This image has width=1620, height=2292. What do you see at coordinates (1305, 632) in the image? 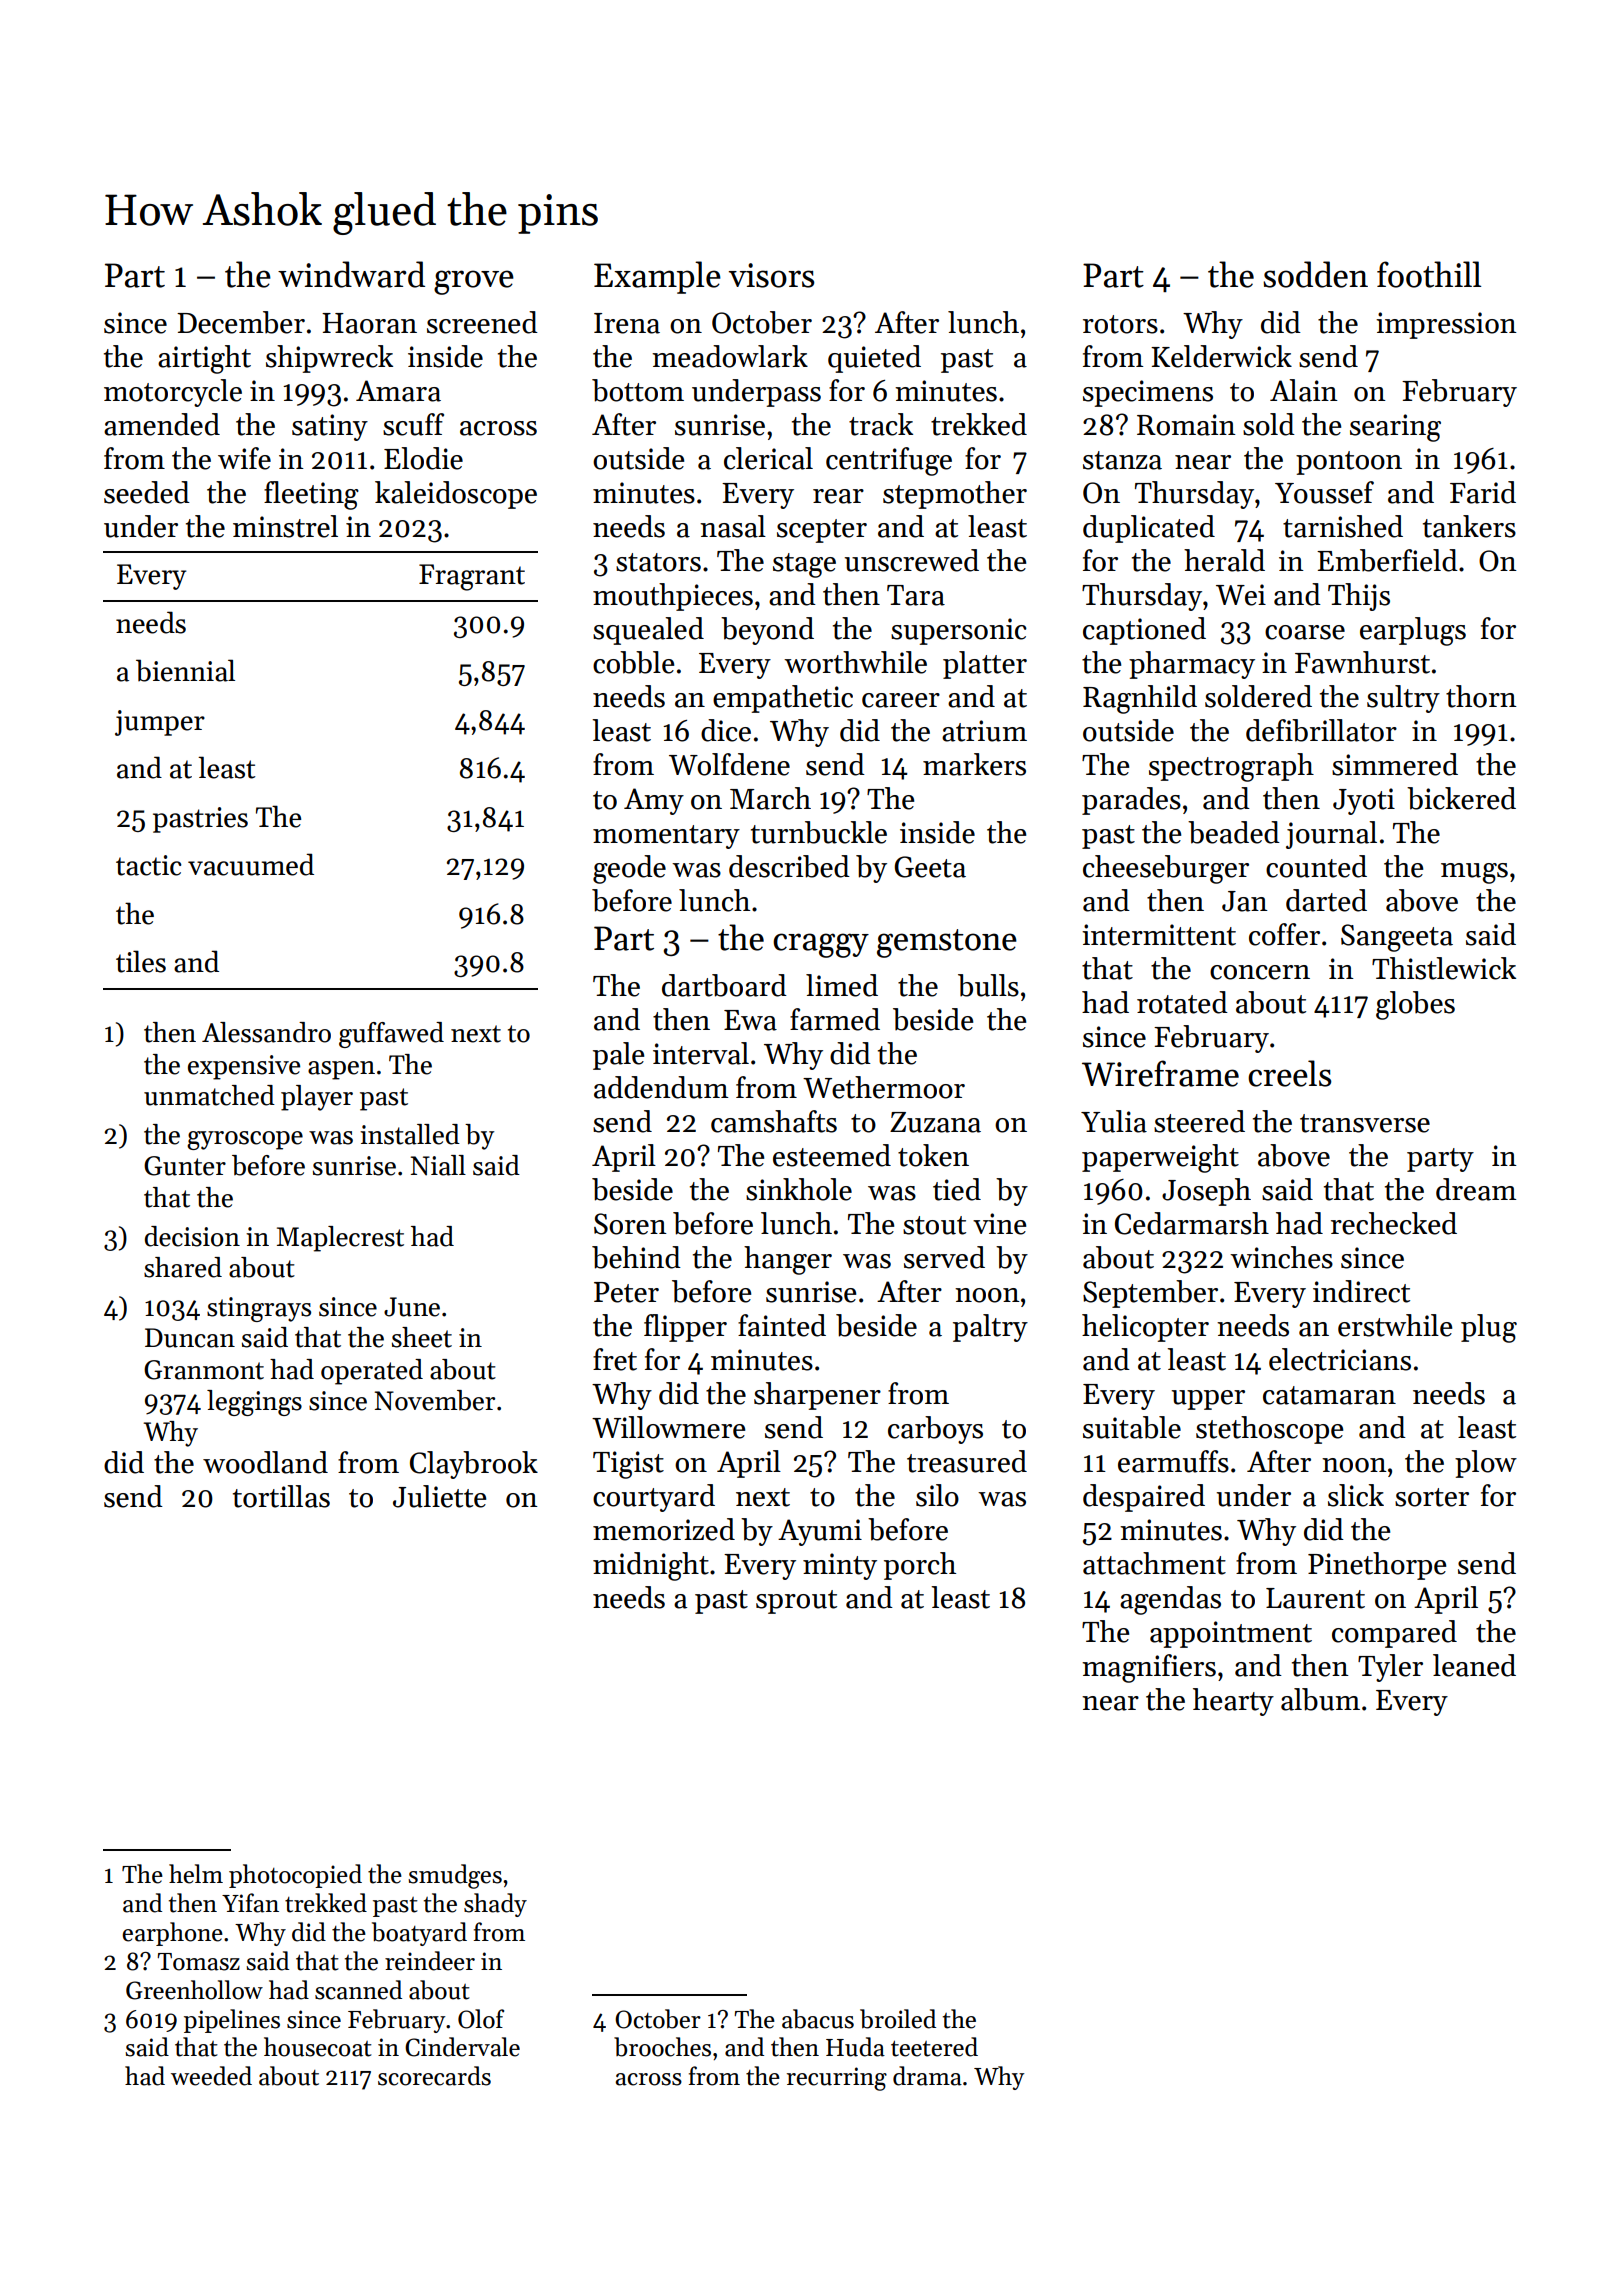
I see `coarse` at bounding box center [1305, 632].
